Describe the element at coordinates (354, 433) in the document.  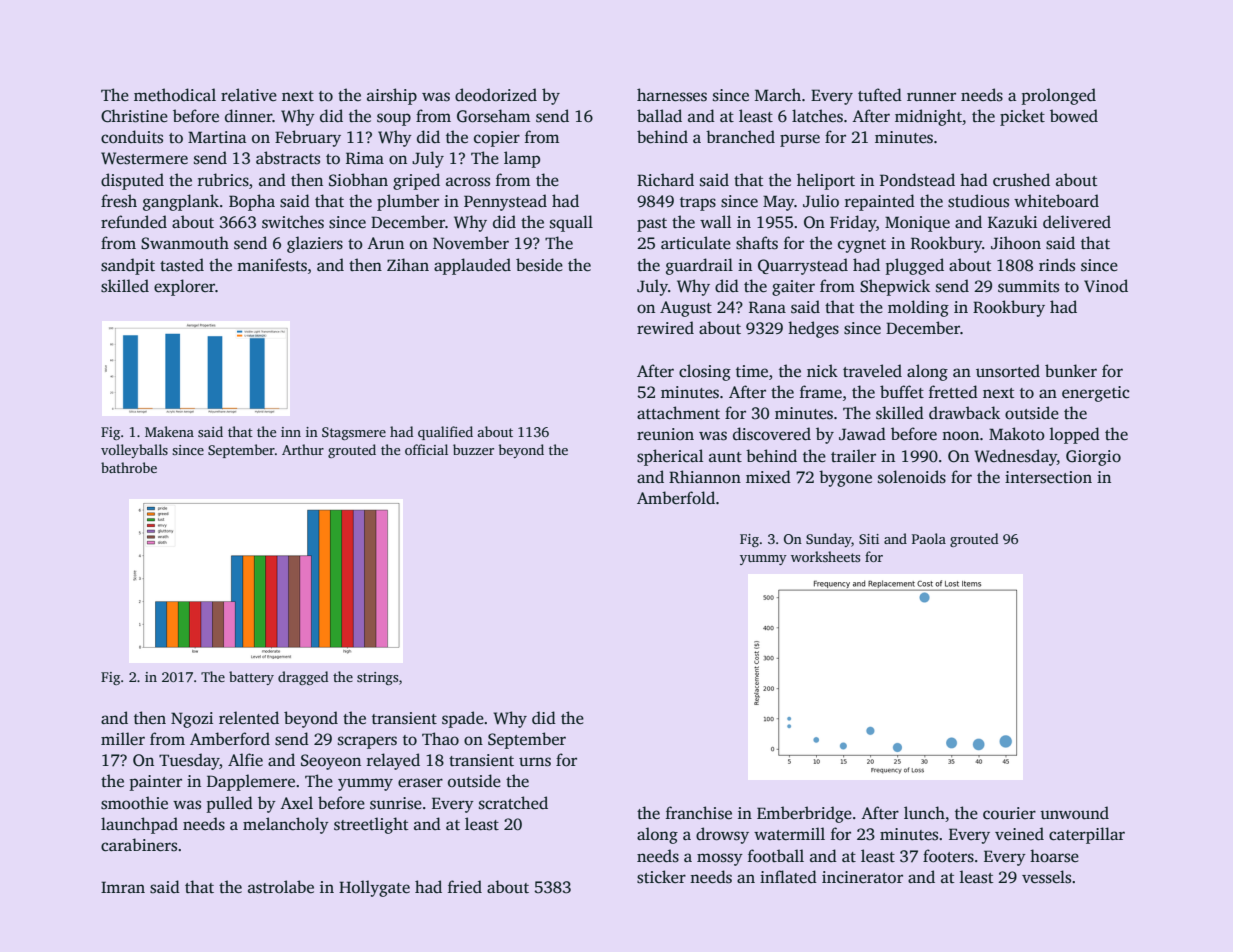
I see `Stagsmere` at that location.
